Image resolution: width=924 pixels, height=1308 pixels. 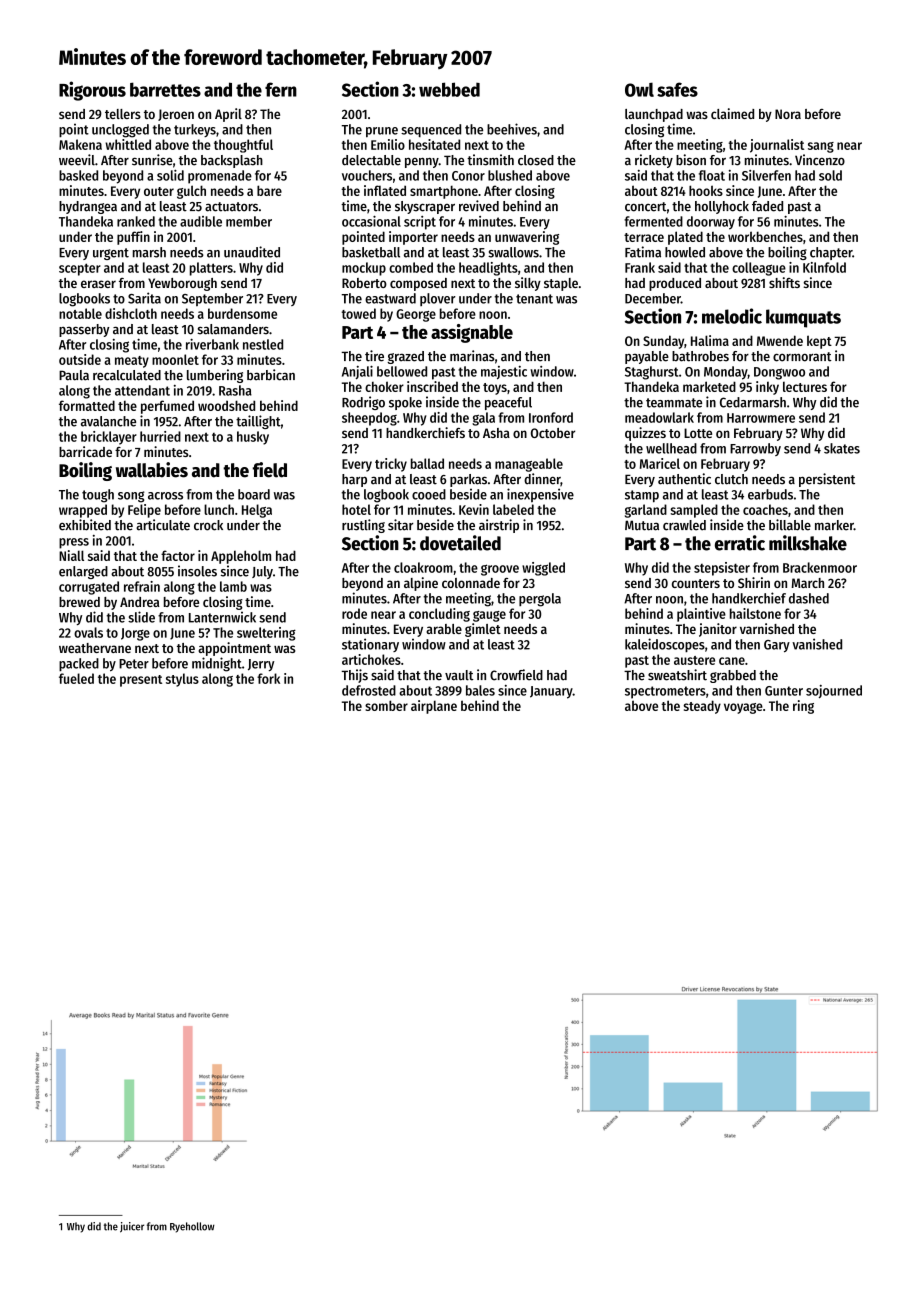 What do you see at coordinates (77, 160) in the screenshot?
I see `weevil` at bounding box center [77, 160].
